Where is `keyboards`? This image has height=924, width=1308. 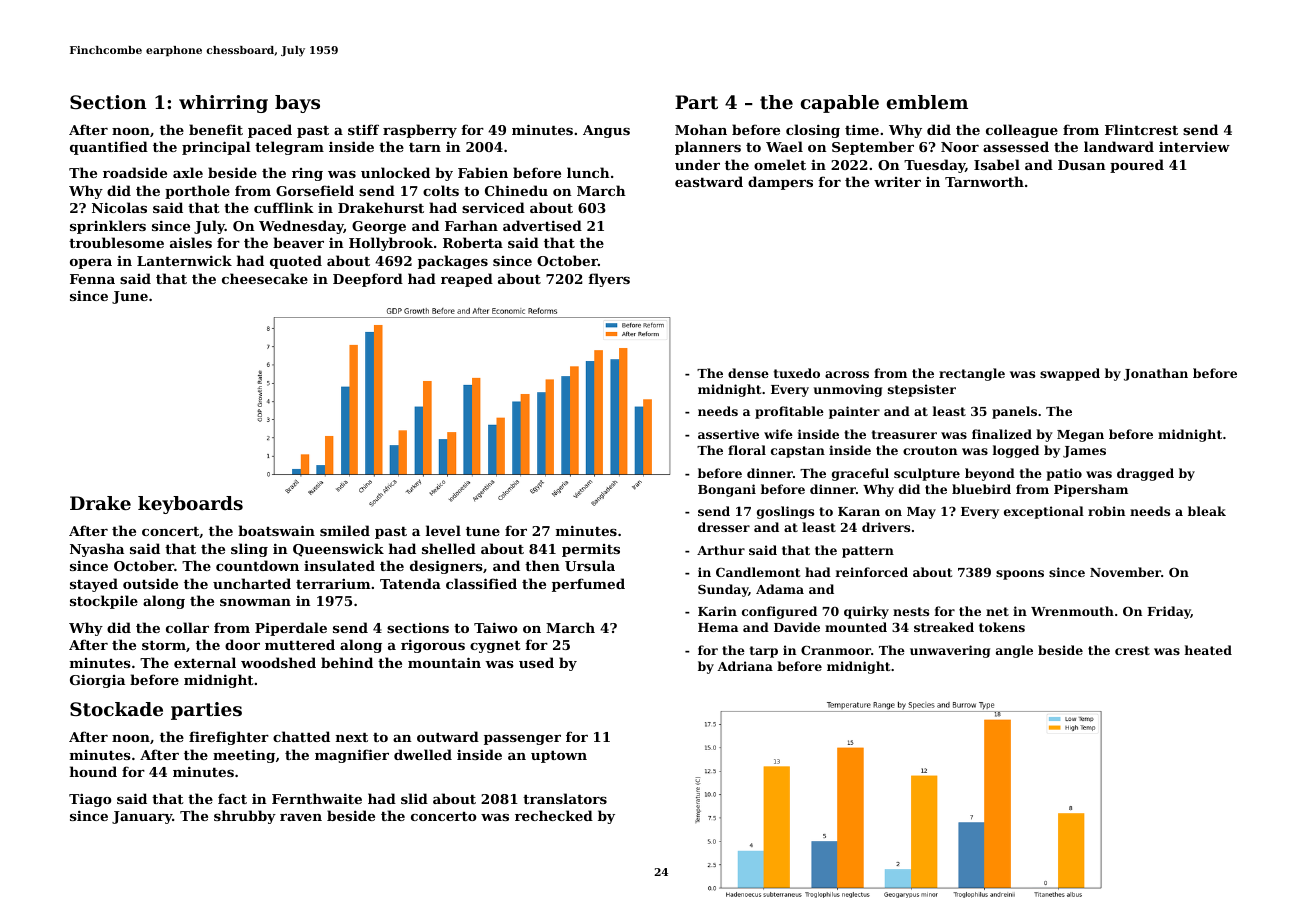
keyboards is located at coordinates (190, 505).
